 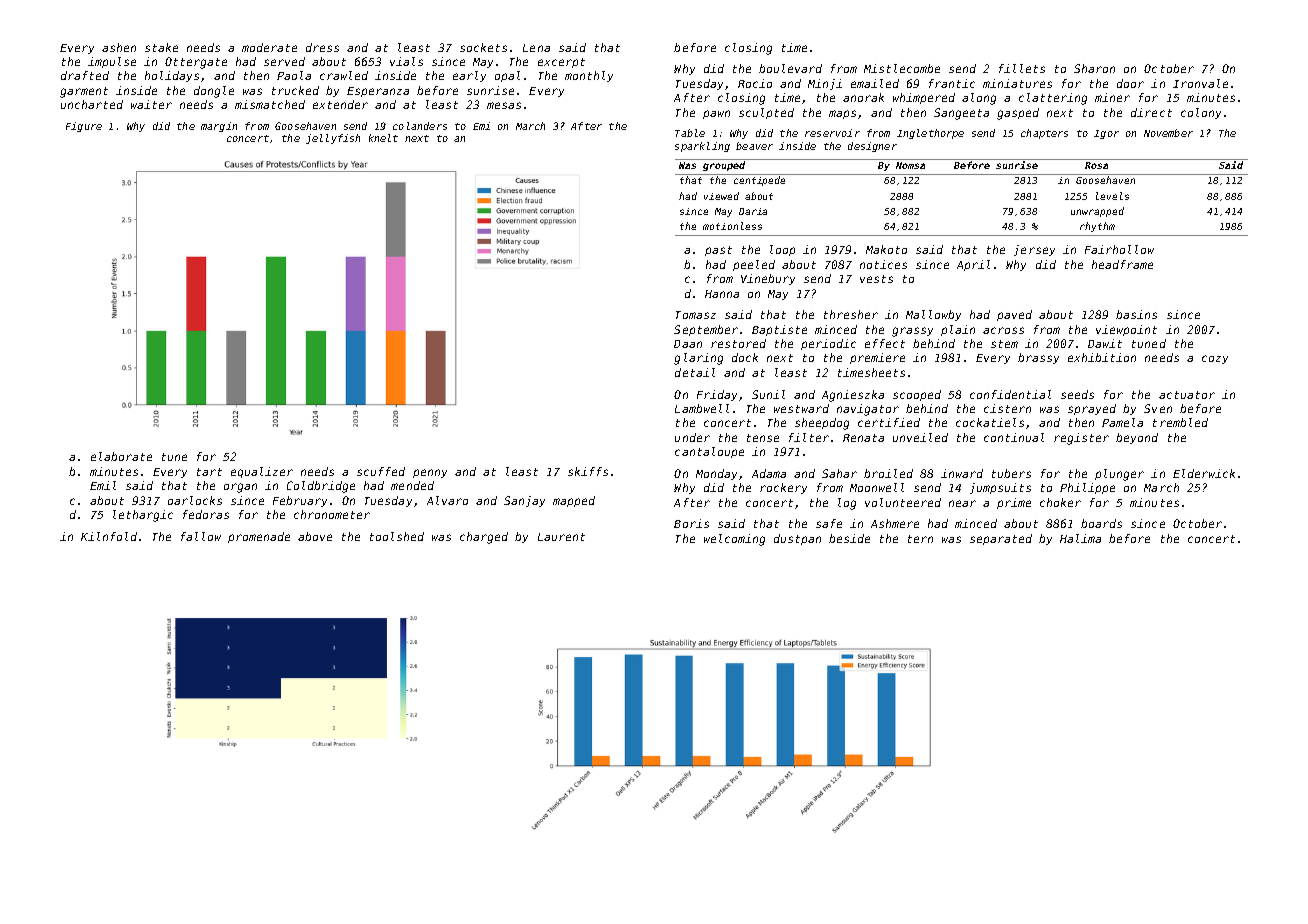 I want to click on scuffed, so click(x=381, y=471).
